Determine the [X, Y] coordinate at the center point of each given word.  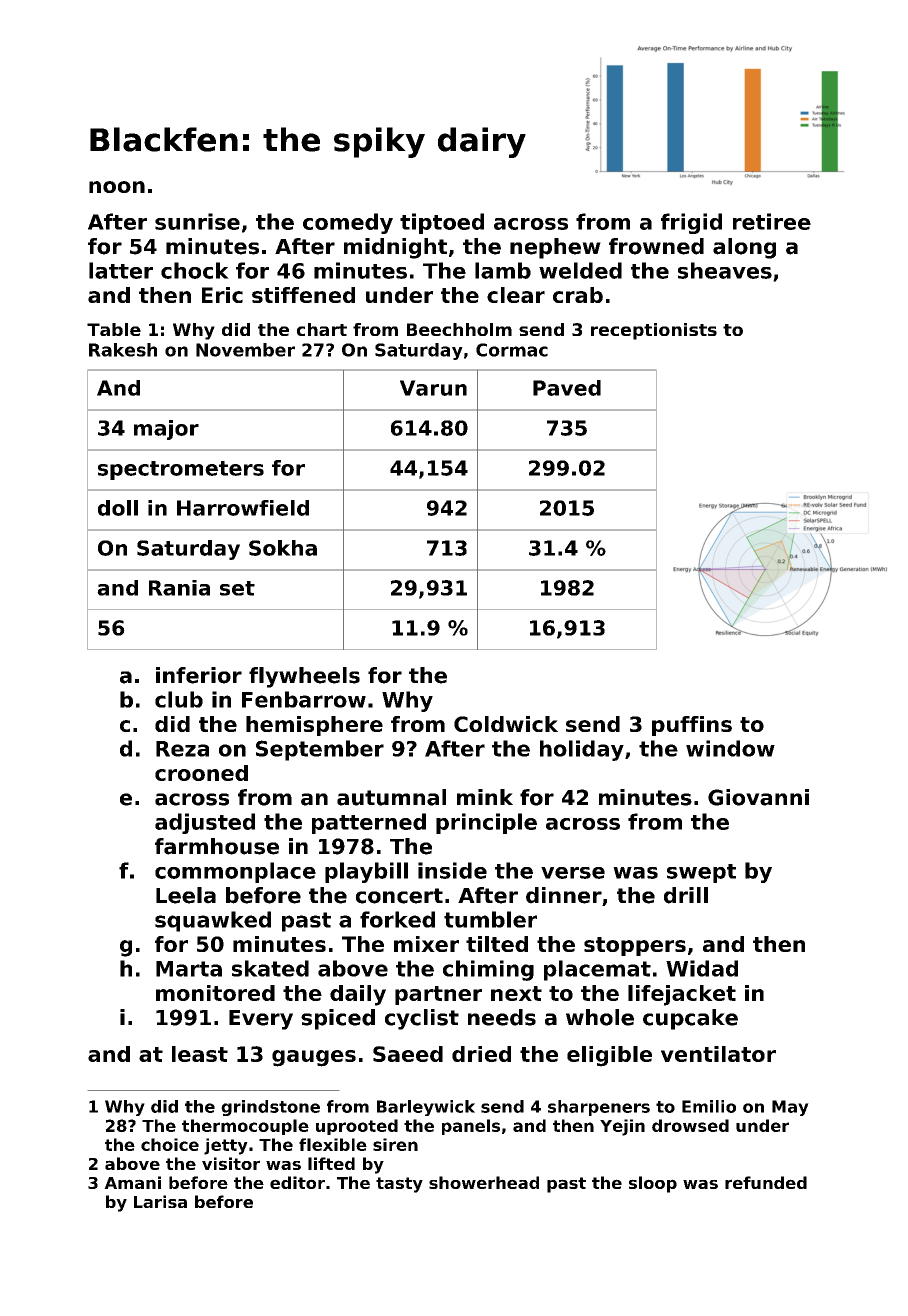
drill [686, 895]
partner [438, 995]
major [166, 430]
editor [297, 1182]
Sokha [283, 548]
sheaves [725, 270]
